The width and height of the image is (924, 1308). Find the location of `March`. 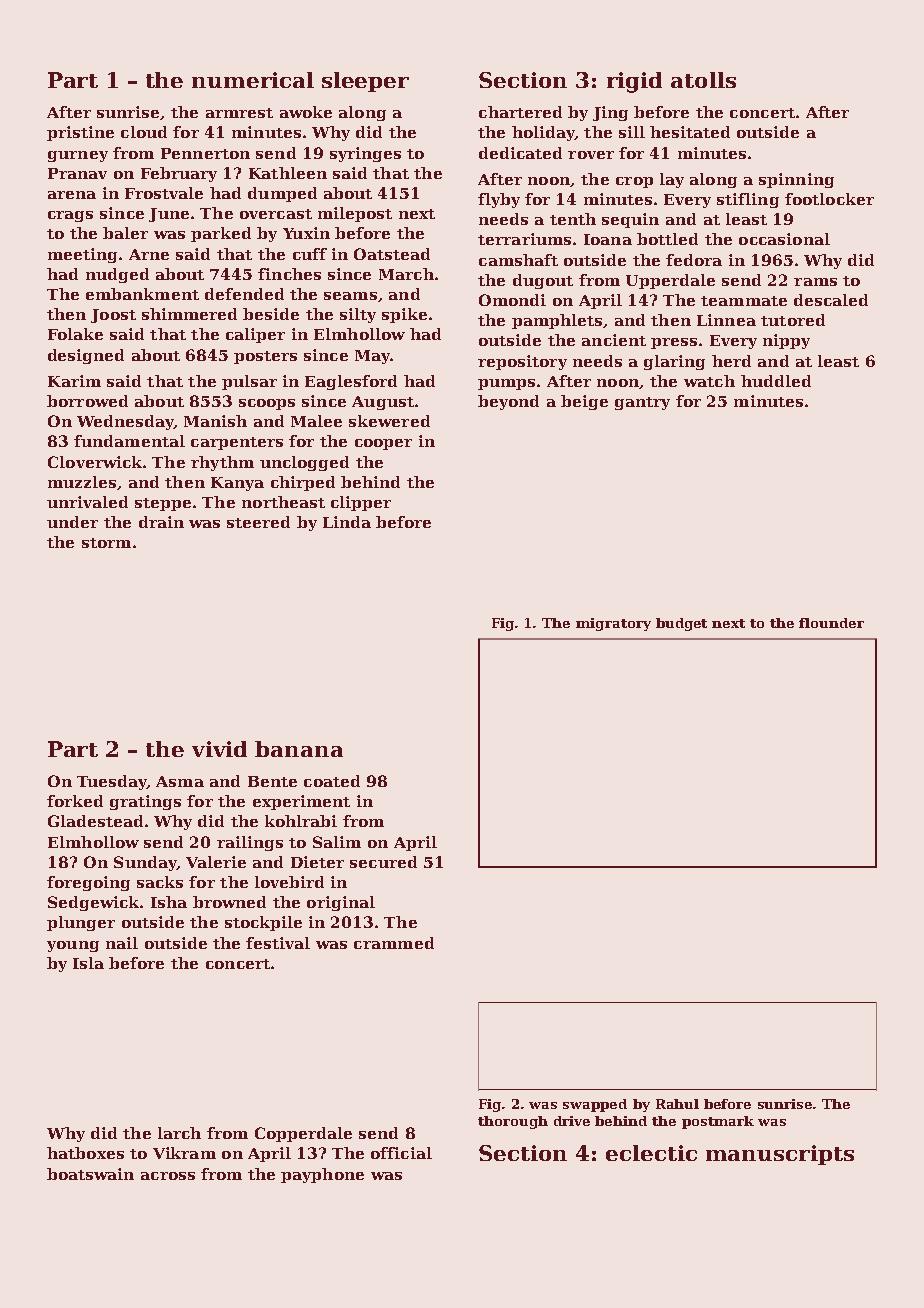

March is located at coordinates (406, 274).
